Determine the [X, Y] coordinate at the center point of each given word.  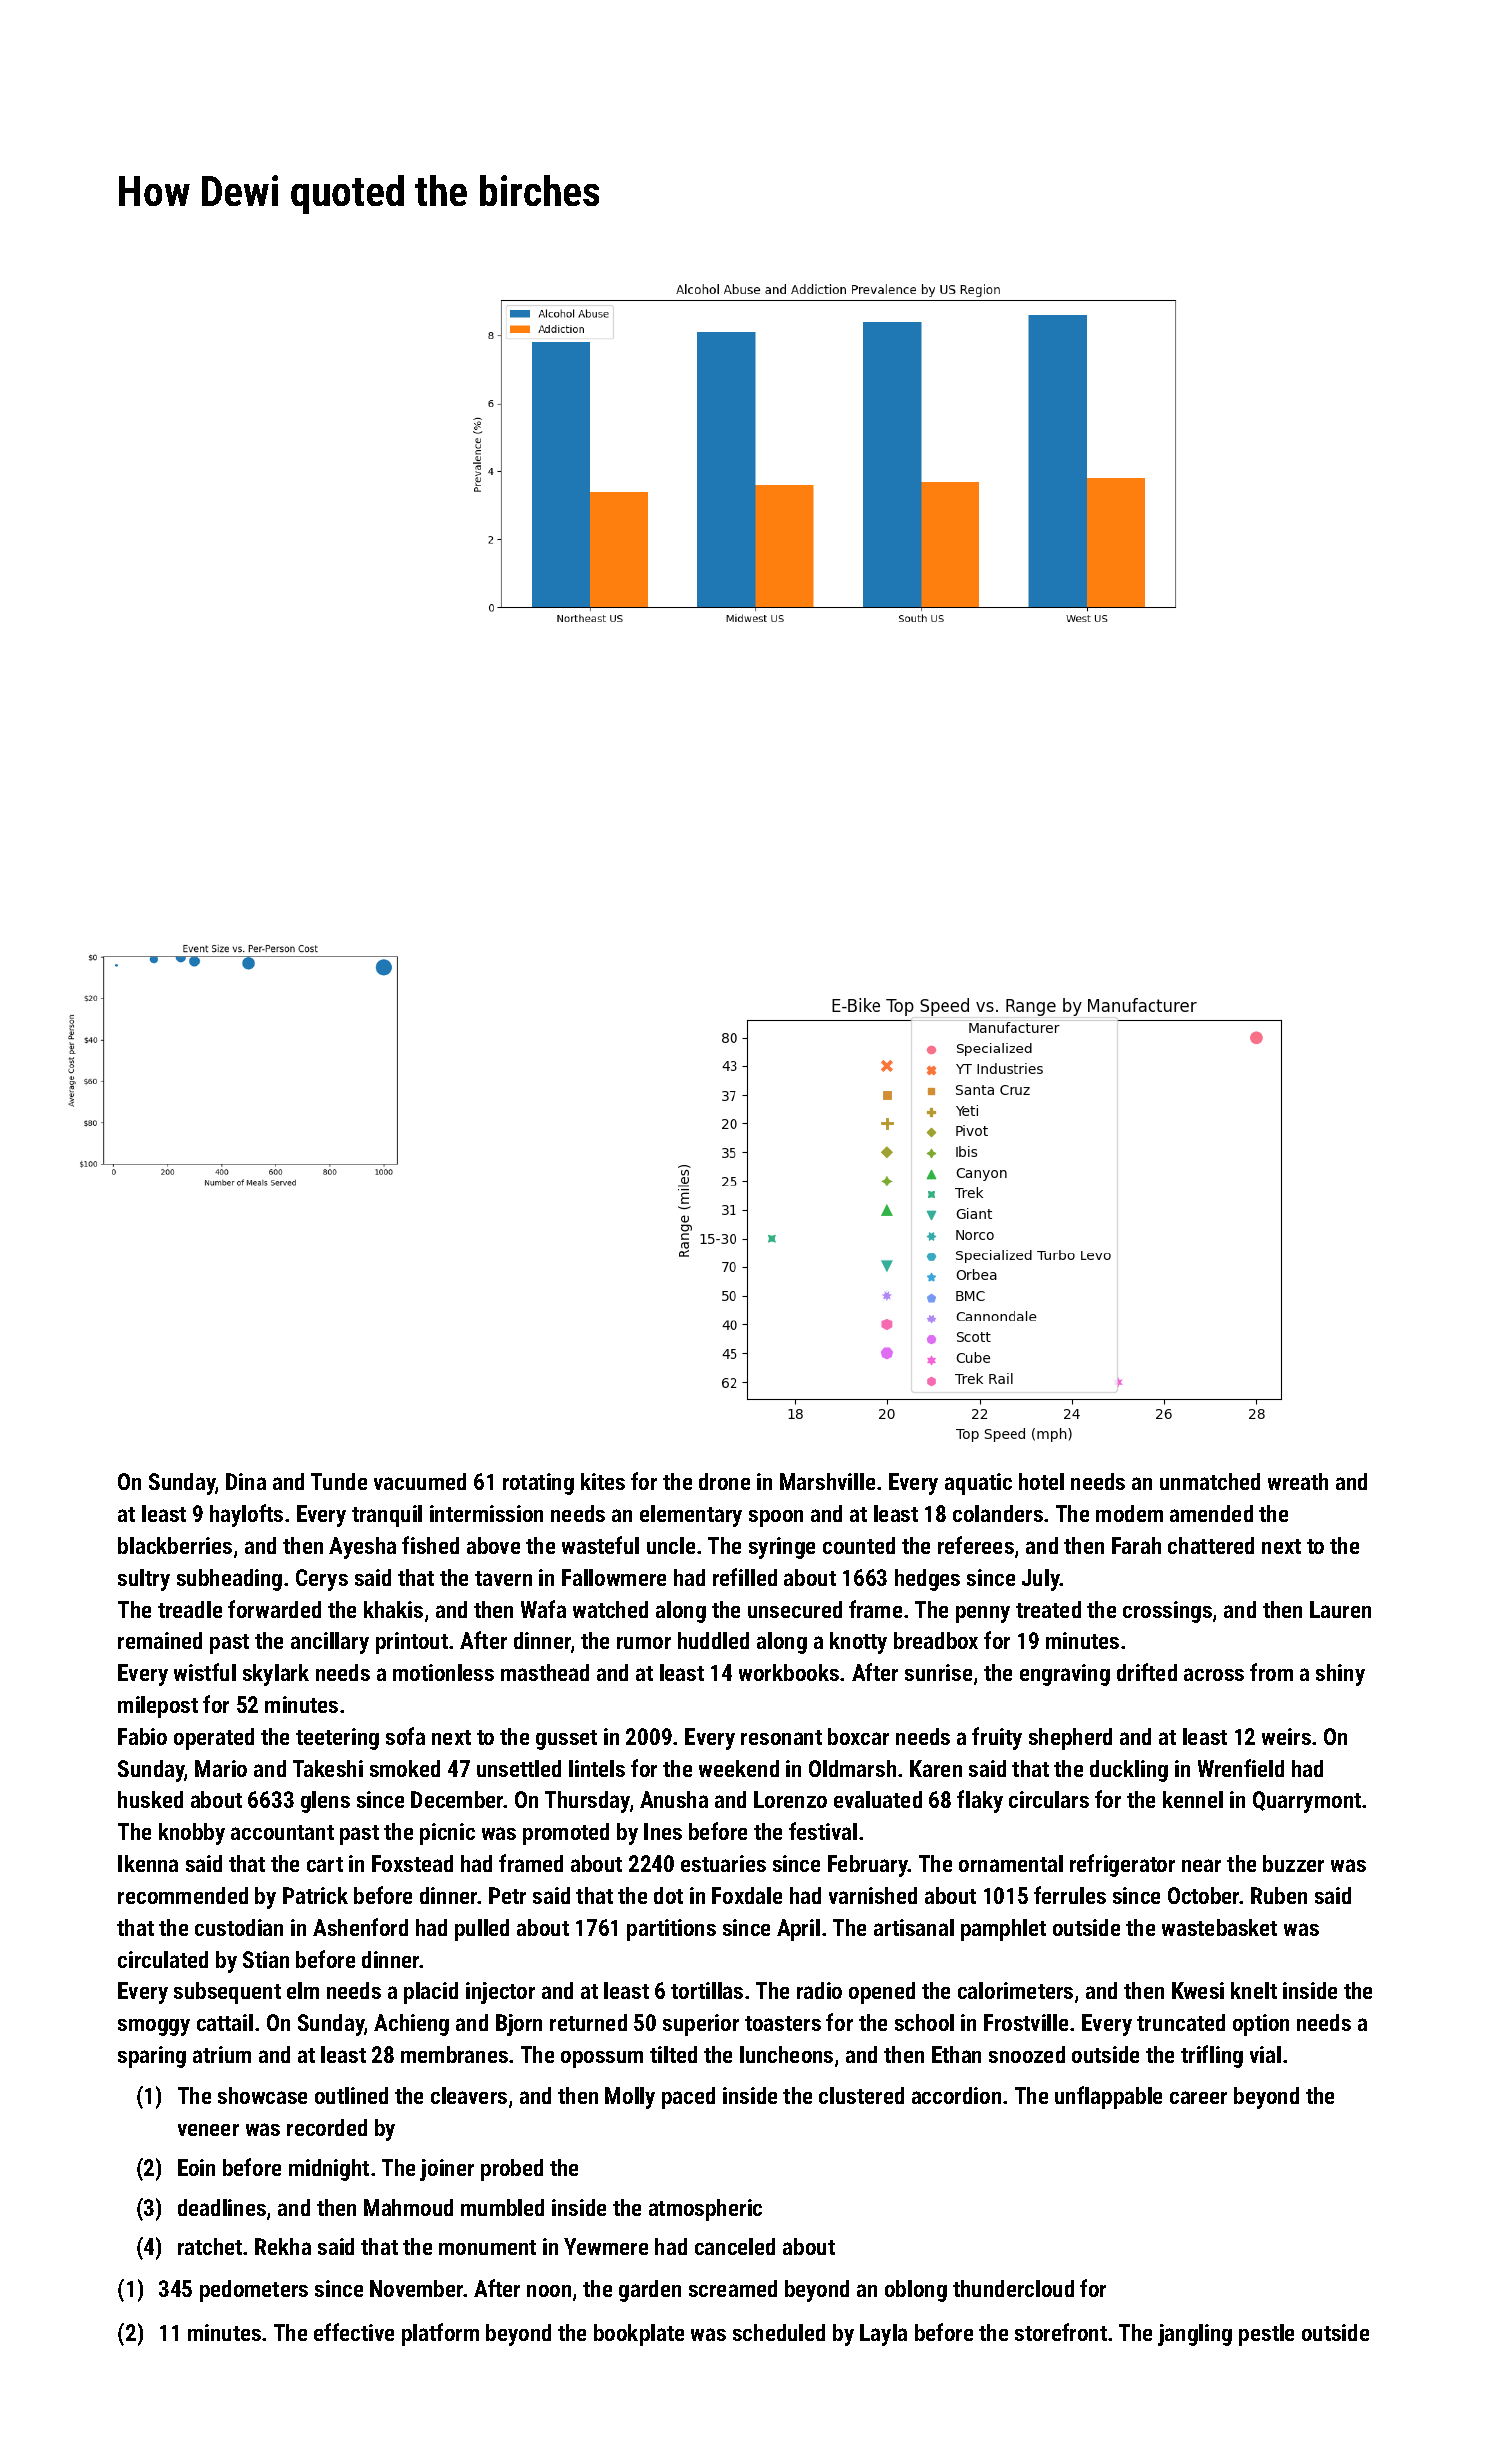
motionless [443, 1672]
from [1271, 1672]
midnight [329, 2170]
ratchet [210, 2246]
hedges [927, 1580]
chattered [1211, 1545]
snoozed [1027, 2054]
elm [303, 1990]
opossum [602, 2059]
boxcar [858, 1736]
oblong [916, 2291]
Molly [630, 2098]
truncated [1181, 2022]
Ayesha [362, 1548]
